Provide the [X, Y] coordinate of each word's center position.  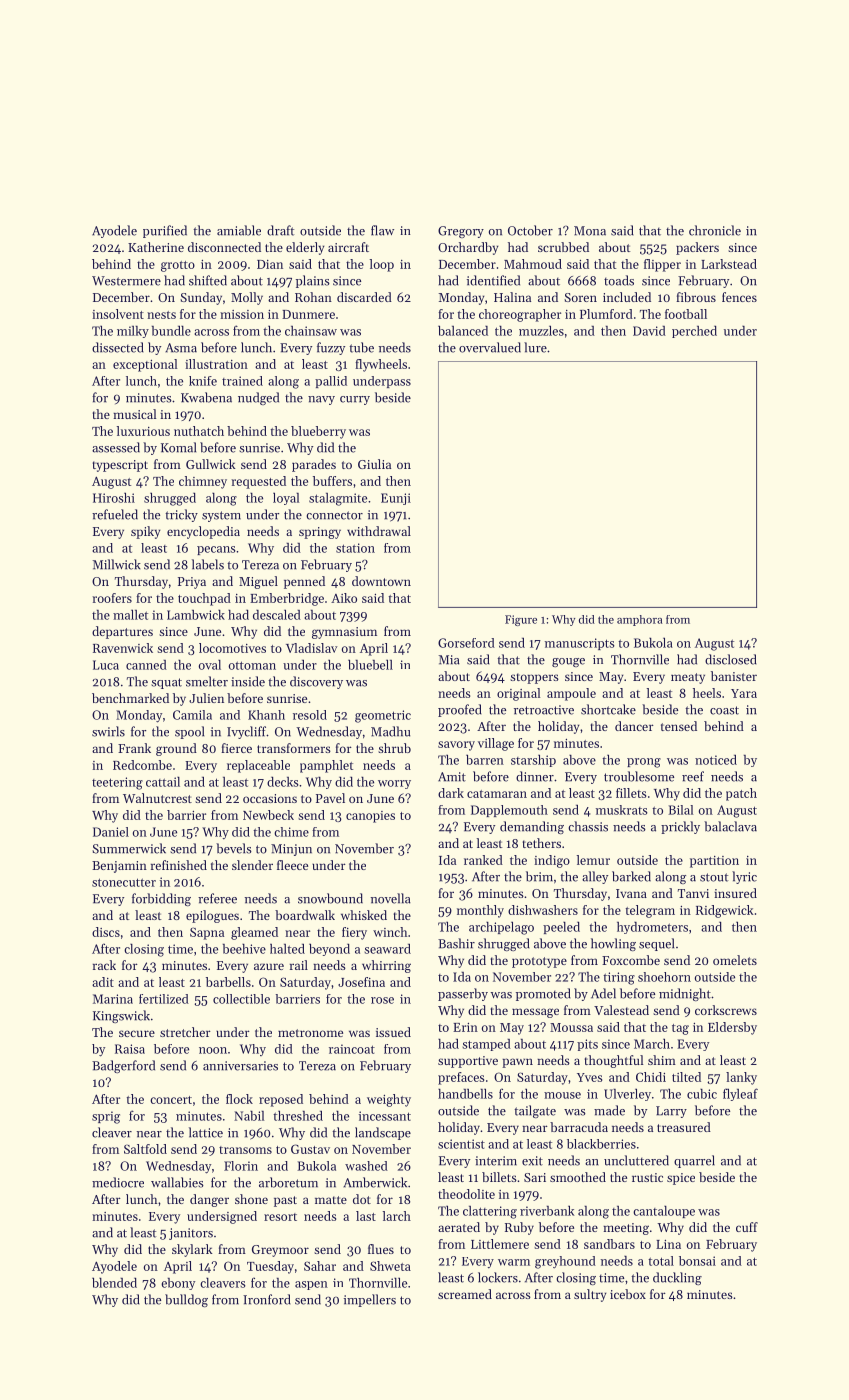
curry [355, 400]
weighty [389, 1100]
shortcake [608, 709]
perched [694, 332]
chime [291, 832]
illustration [216, 364]
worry [394, 784]
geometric [383, 716]
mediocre [118, 1182]
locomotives [232, 648]
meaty [688, 678]
